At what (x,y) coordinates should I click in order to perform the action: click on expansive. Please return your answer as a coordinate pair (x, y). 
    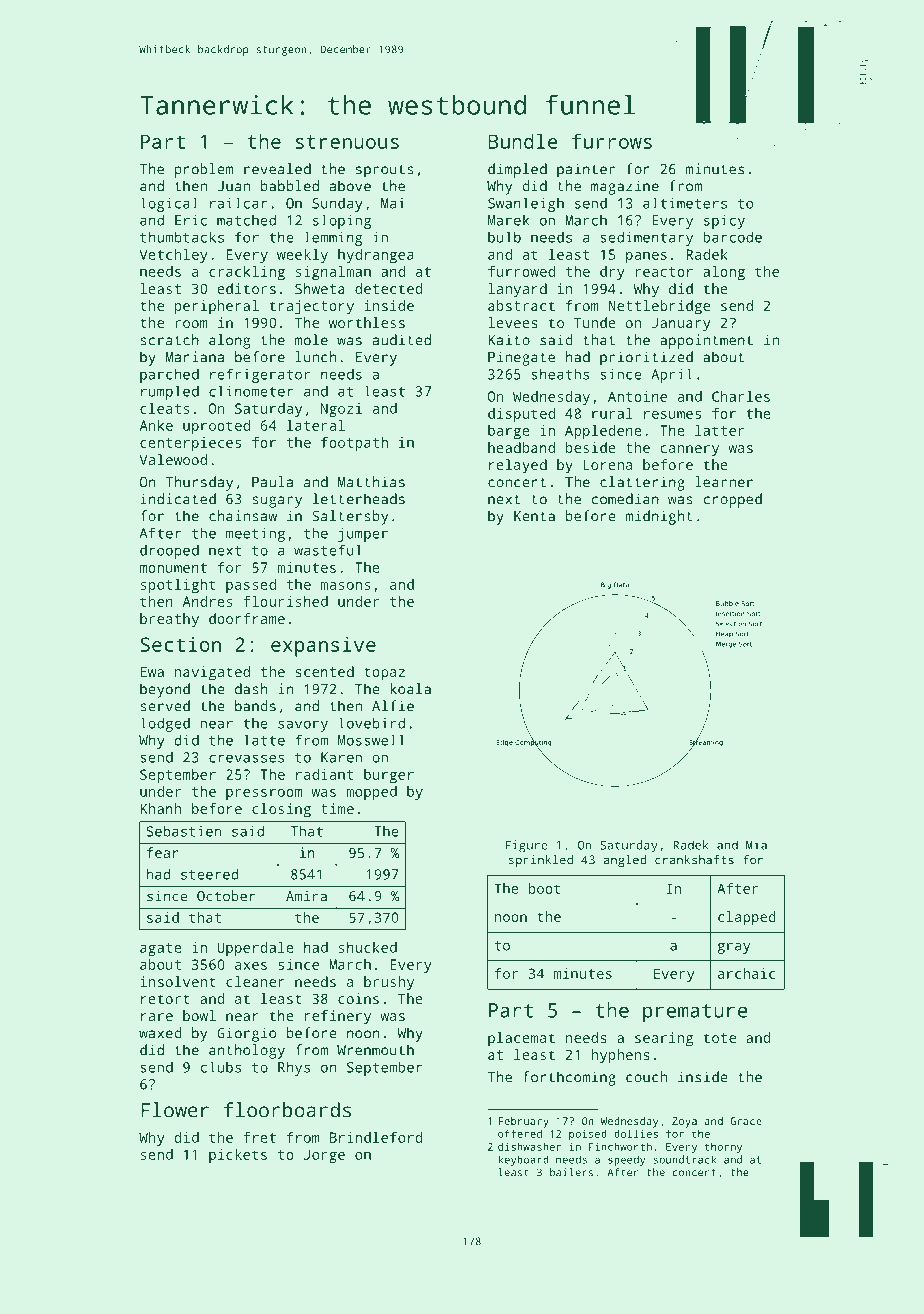
    Looking at the image, I should click on (323, 647).
